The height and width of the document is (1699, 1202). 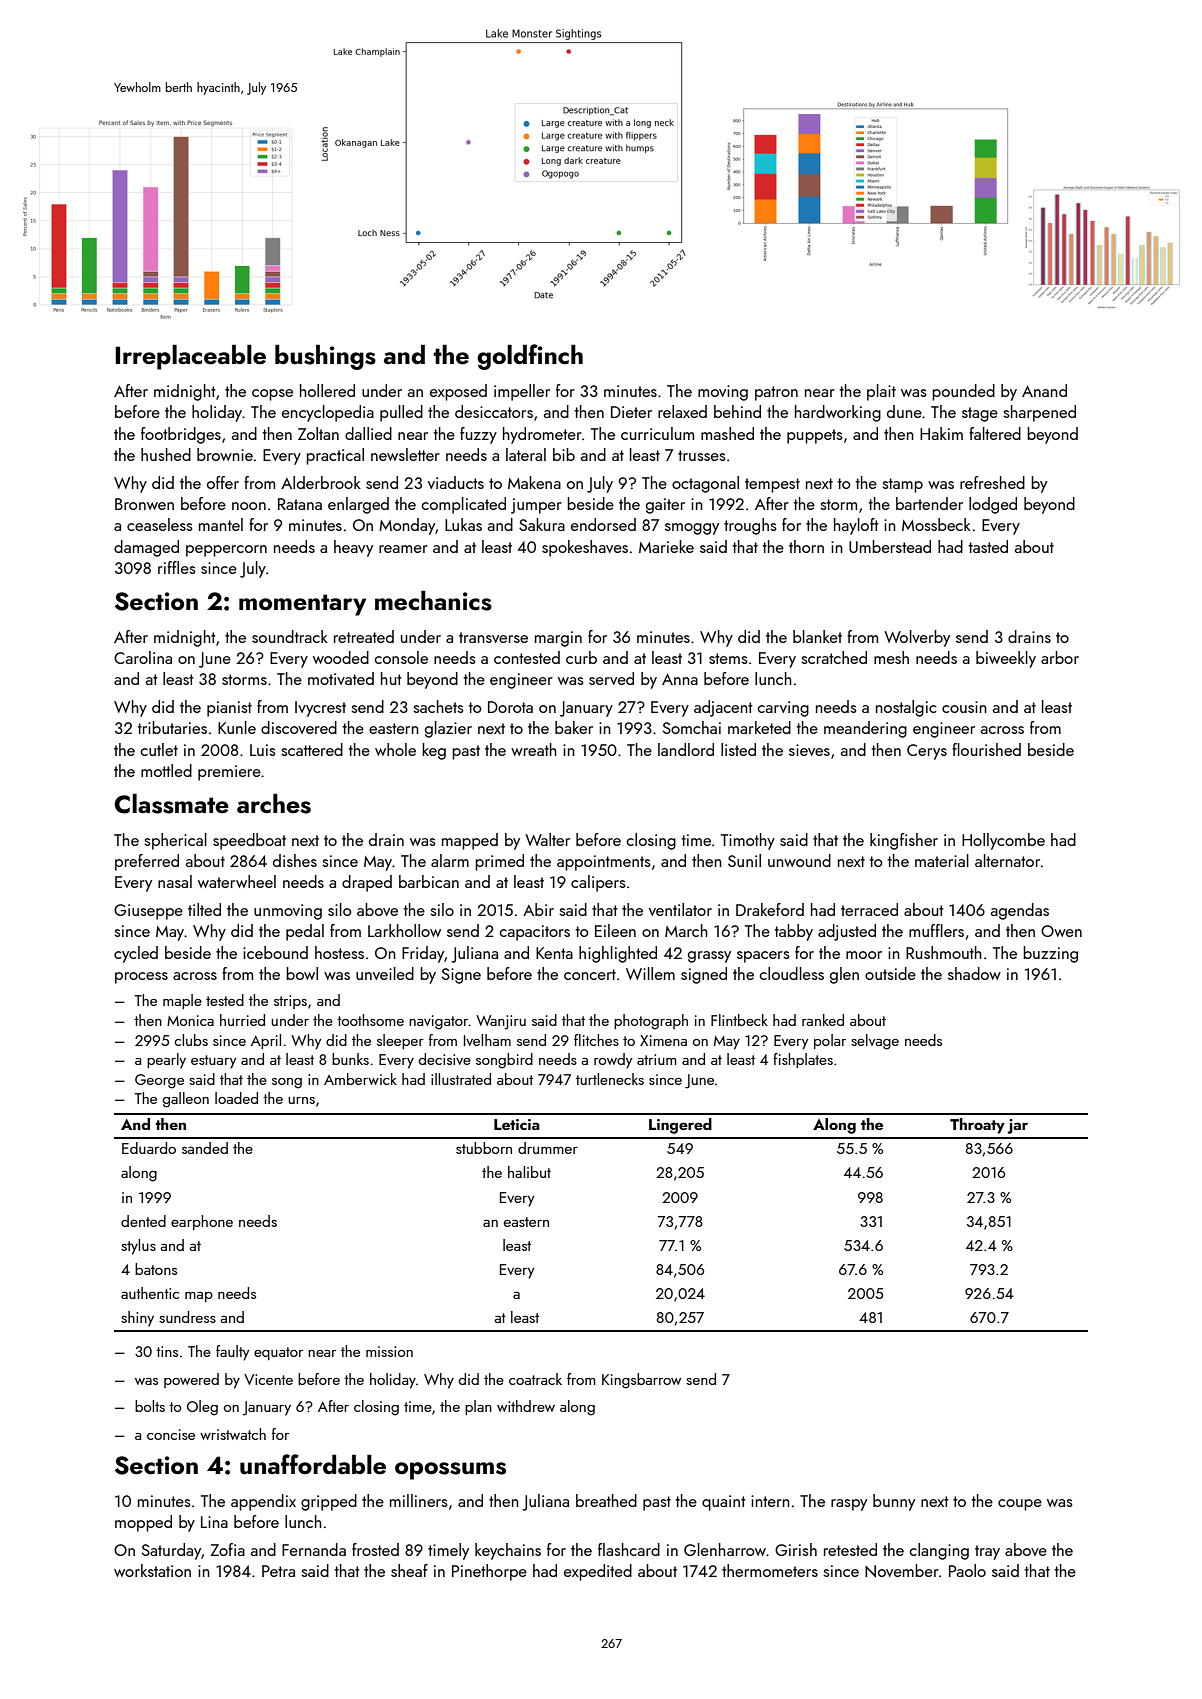 I want to click on coupe, so click(x=1020, y=1505).
